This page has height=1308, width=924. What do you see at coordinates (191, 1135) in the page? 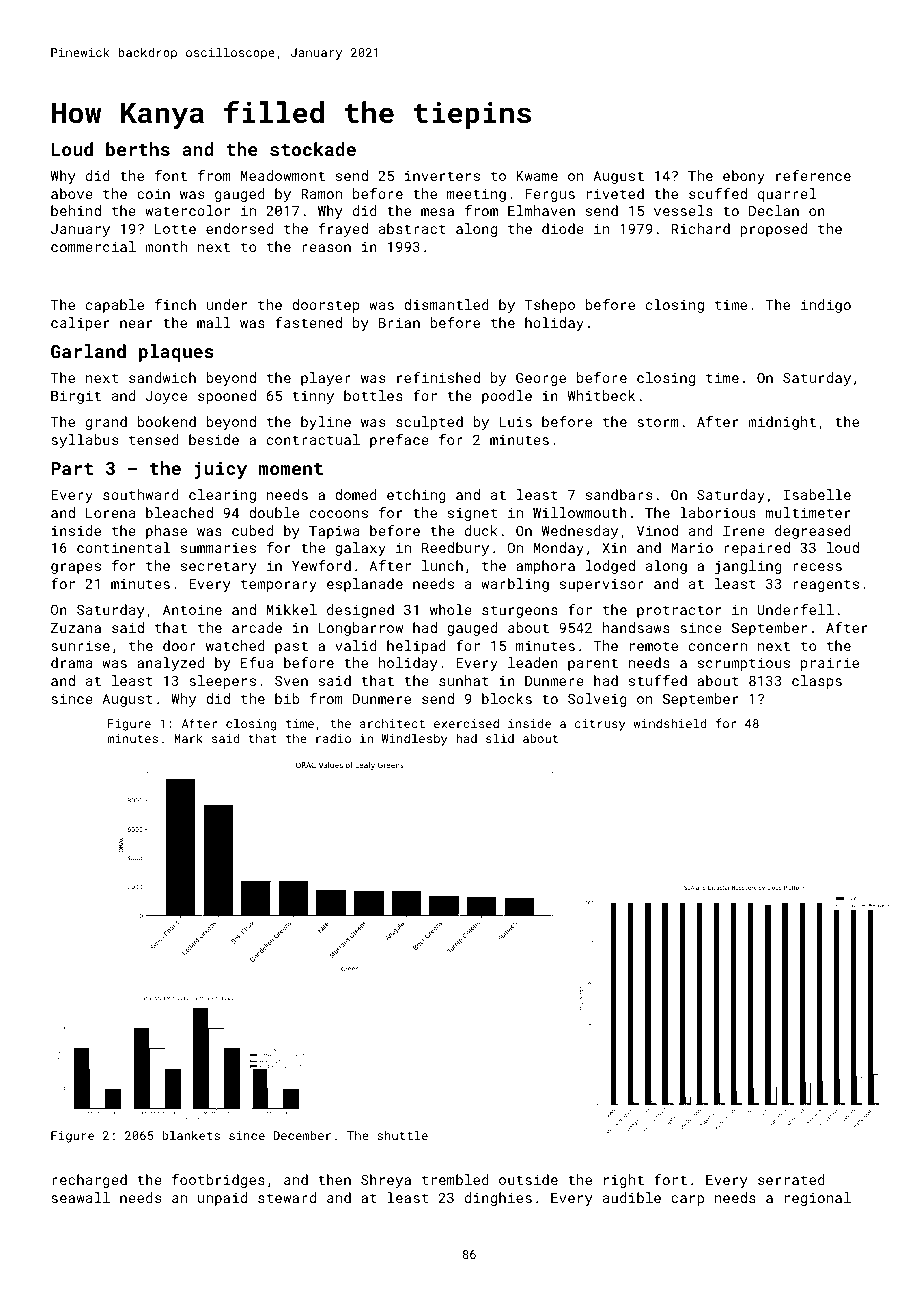
I see `blankets` at bounding box center [191, 1135].
